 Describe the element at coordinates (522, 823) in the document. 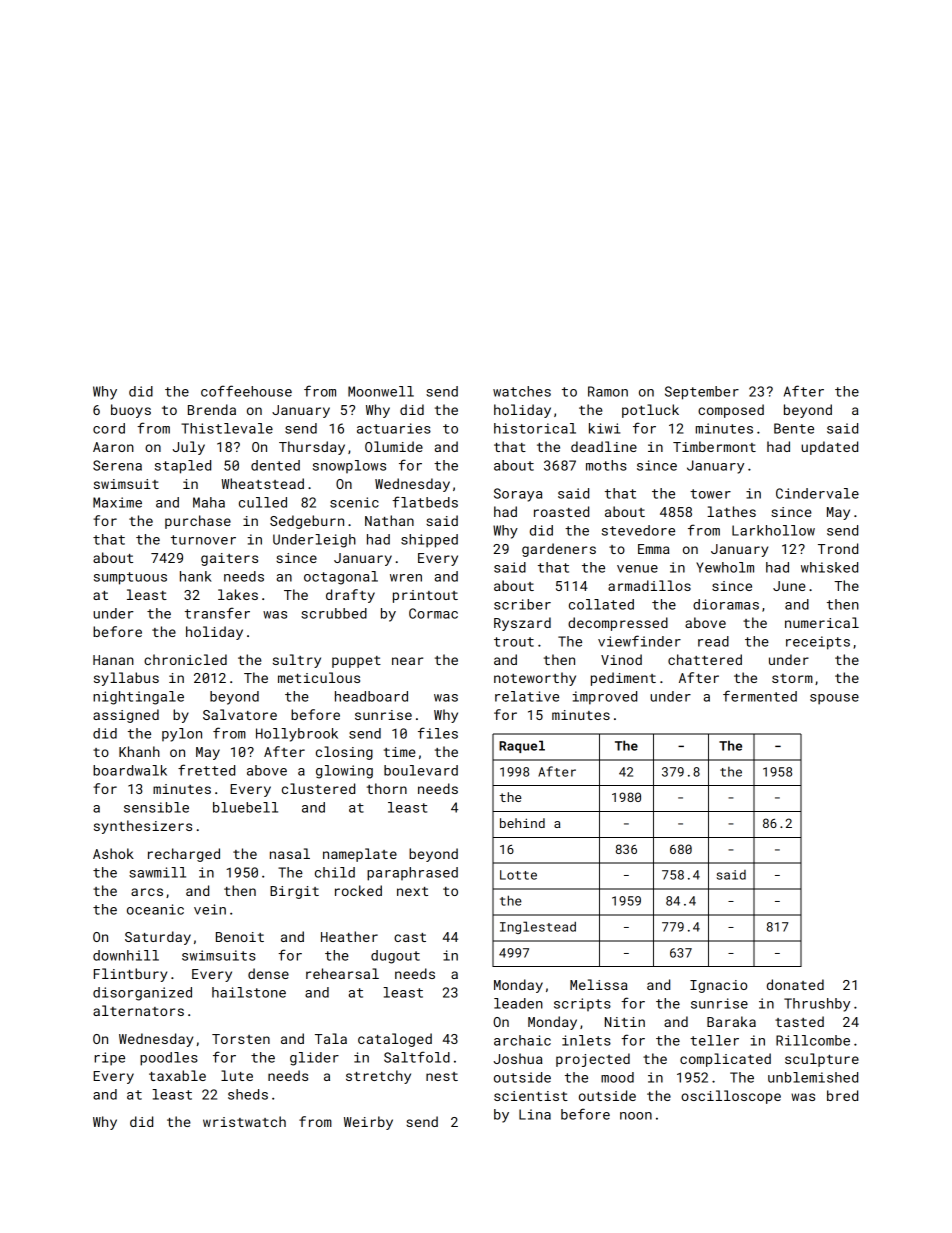

I see `behind` at that location.
